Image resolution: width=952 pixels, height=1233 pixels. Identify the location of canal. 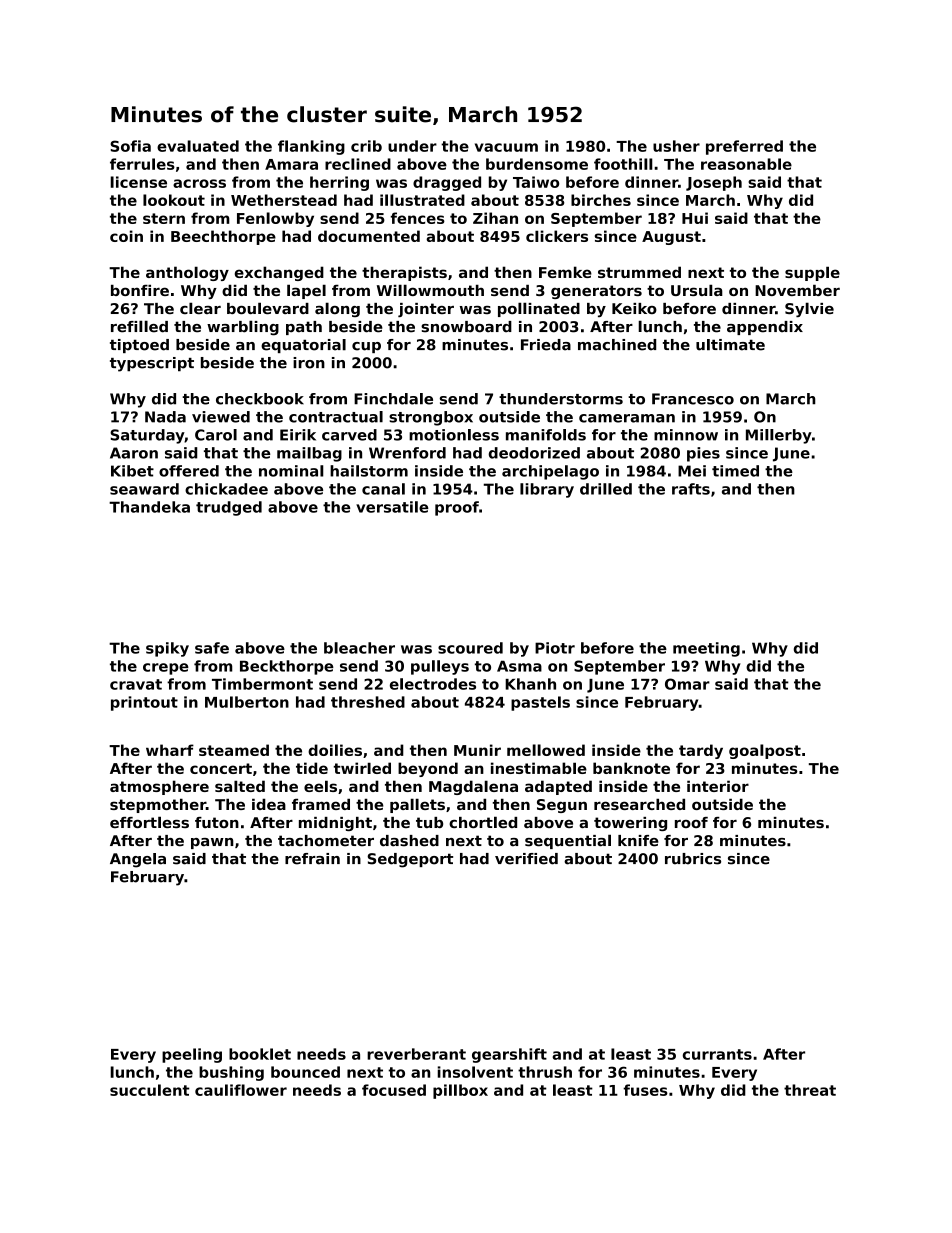
(383, 489).
